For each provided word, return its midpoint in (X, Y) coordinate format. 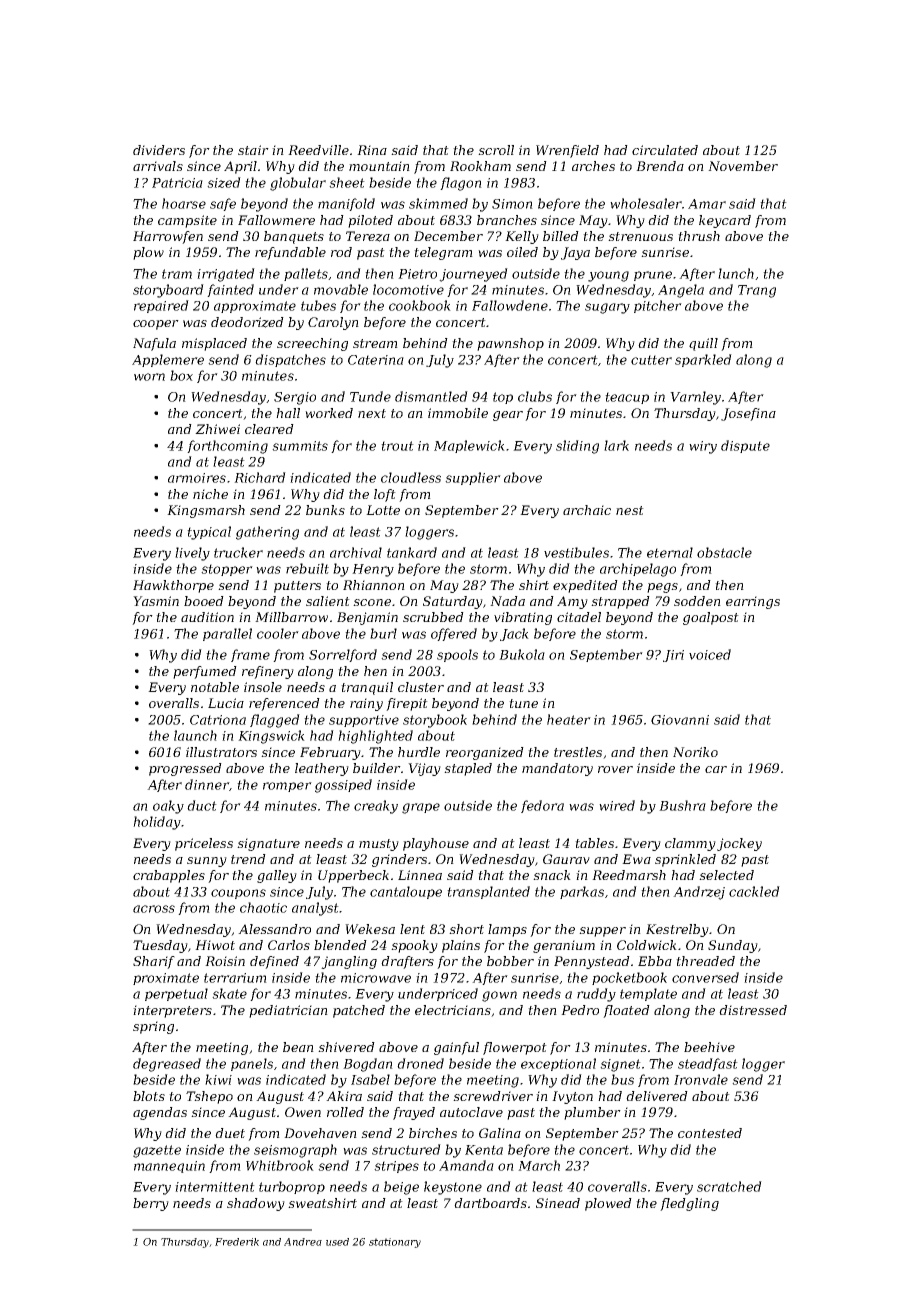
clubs (535, 396)
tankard (412, 552)
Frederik (237, 1242)
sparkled (703, 360)
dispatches (290, 360)
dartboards (490, 1203)
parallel (227, 634)
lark (616, 445)
